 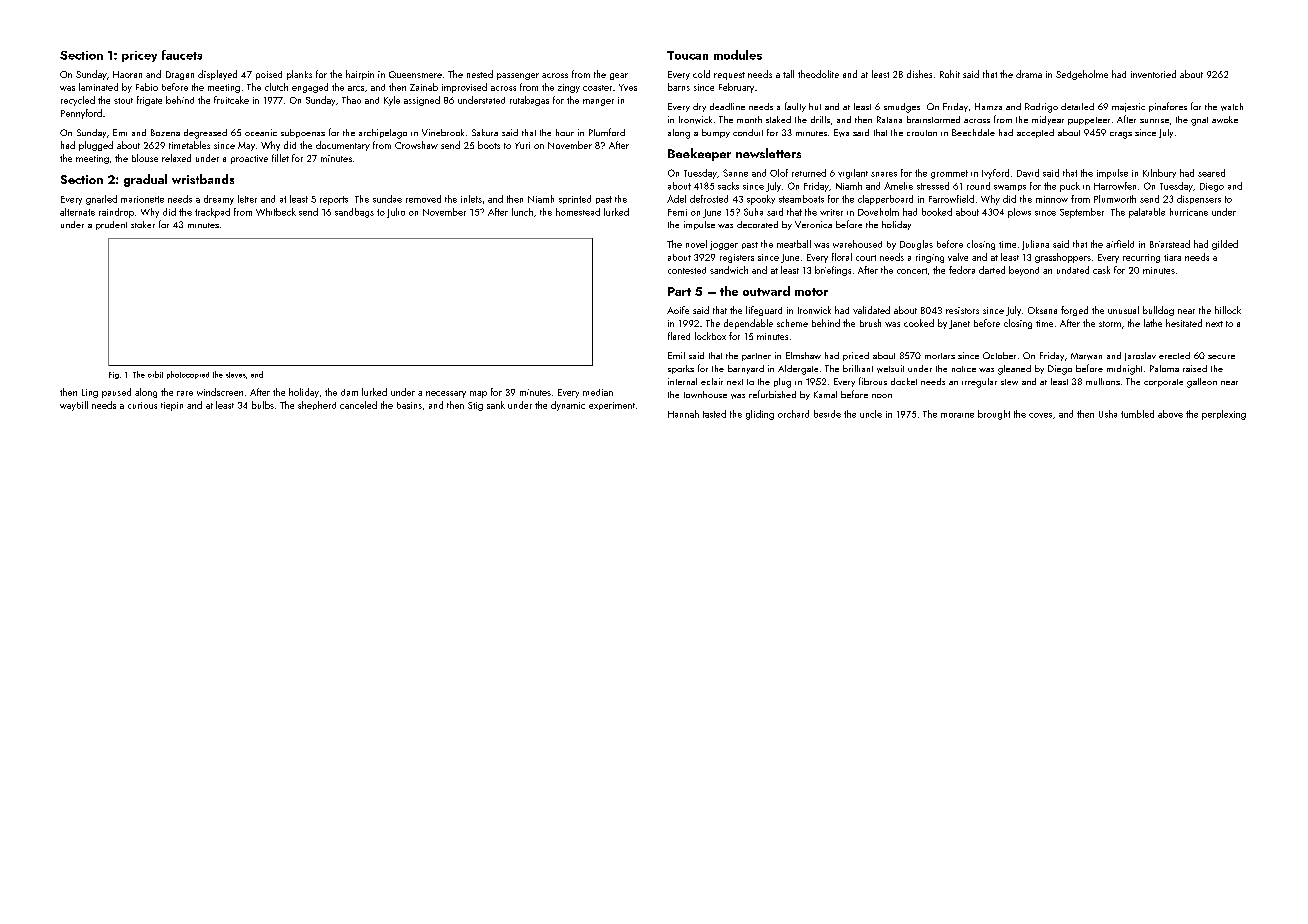 What do you see at coordinates (764, 311) in the screenshot?
I see `lifeguard` at bounding box center [764, 311].
